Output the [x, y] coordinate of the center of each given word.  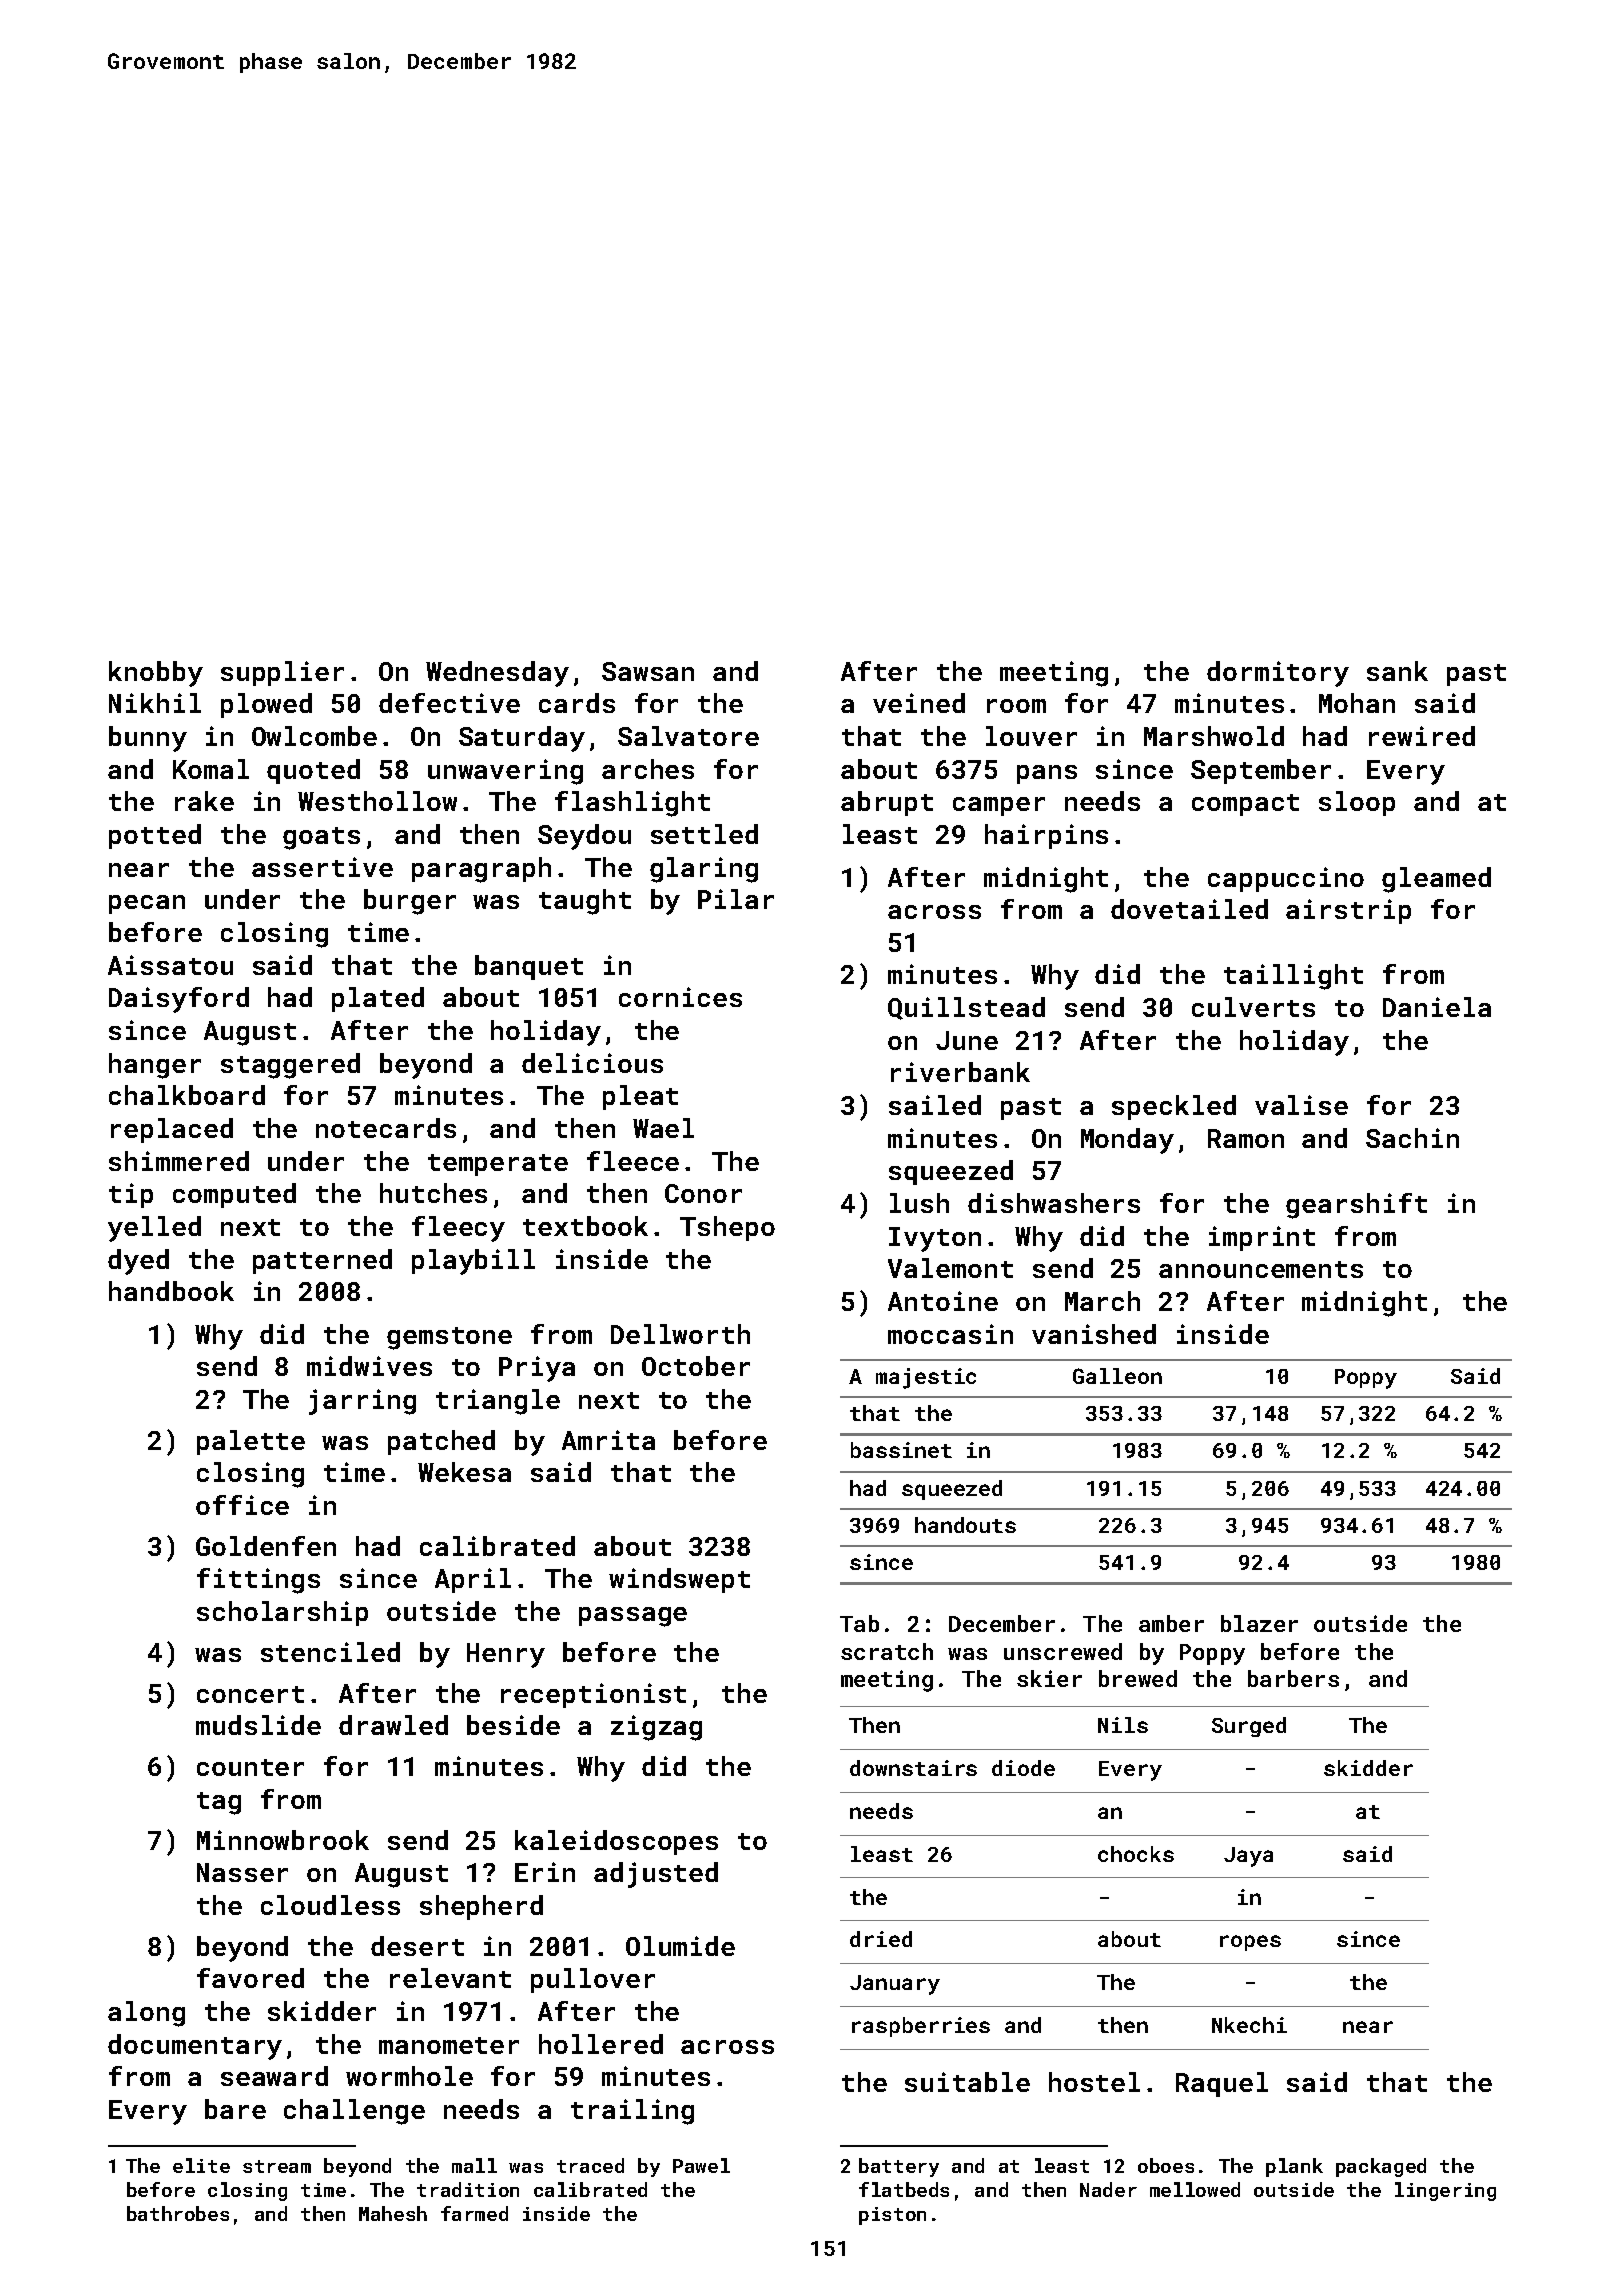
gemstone [449, 1338]
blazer [1259, 1623]
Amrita [608, 1440]
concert [250, 1694]
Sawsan [648, 671]
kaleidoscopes [616, 1842]
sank [1397, 671]
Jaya [1248, 1857]
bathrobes [178, 2213]
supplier [282, 673]
